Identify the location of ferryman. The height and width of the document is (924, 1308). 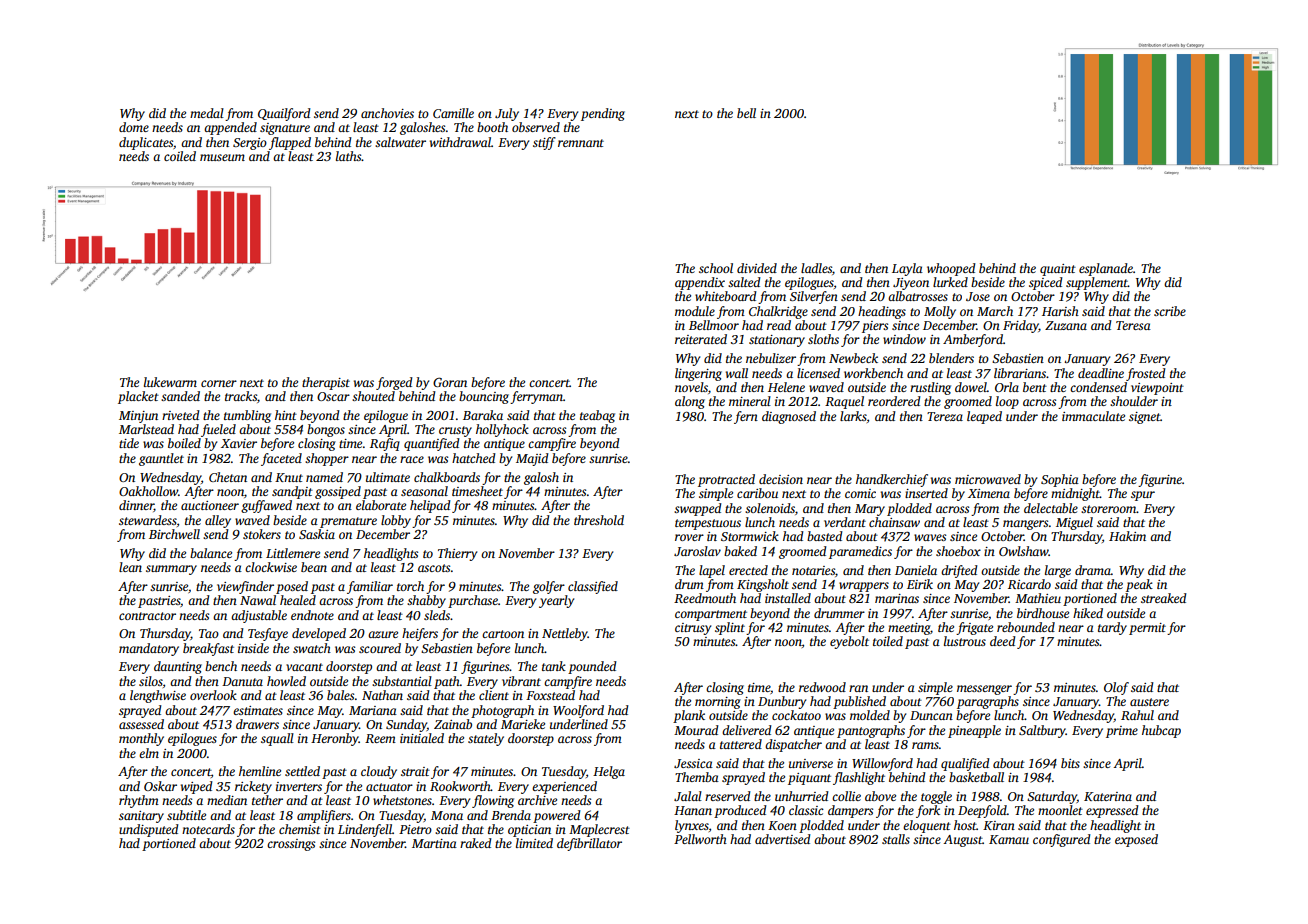
(536, 397).
